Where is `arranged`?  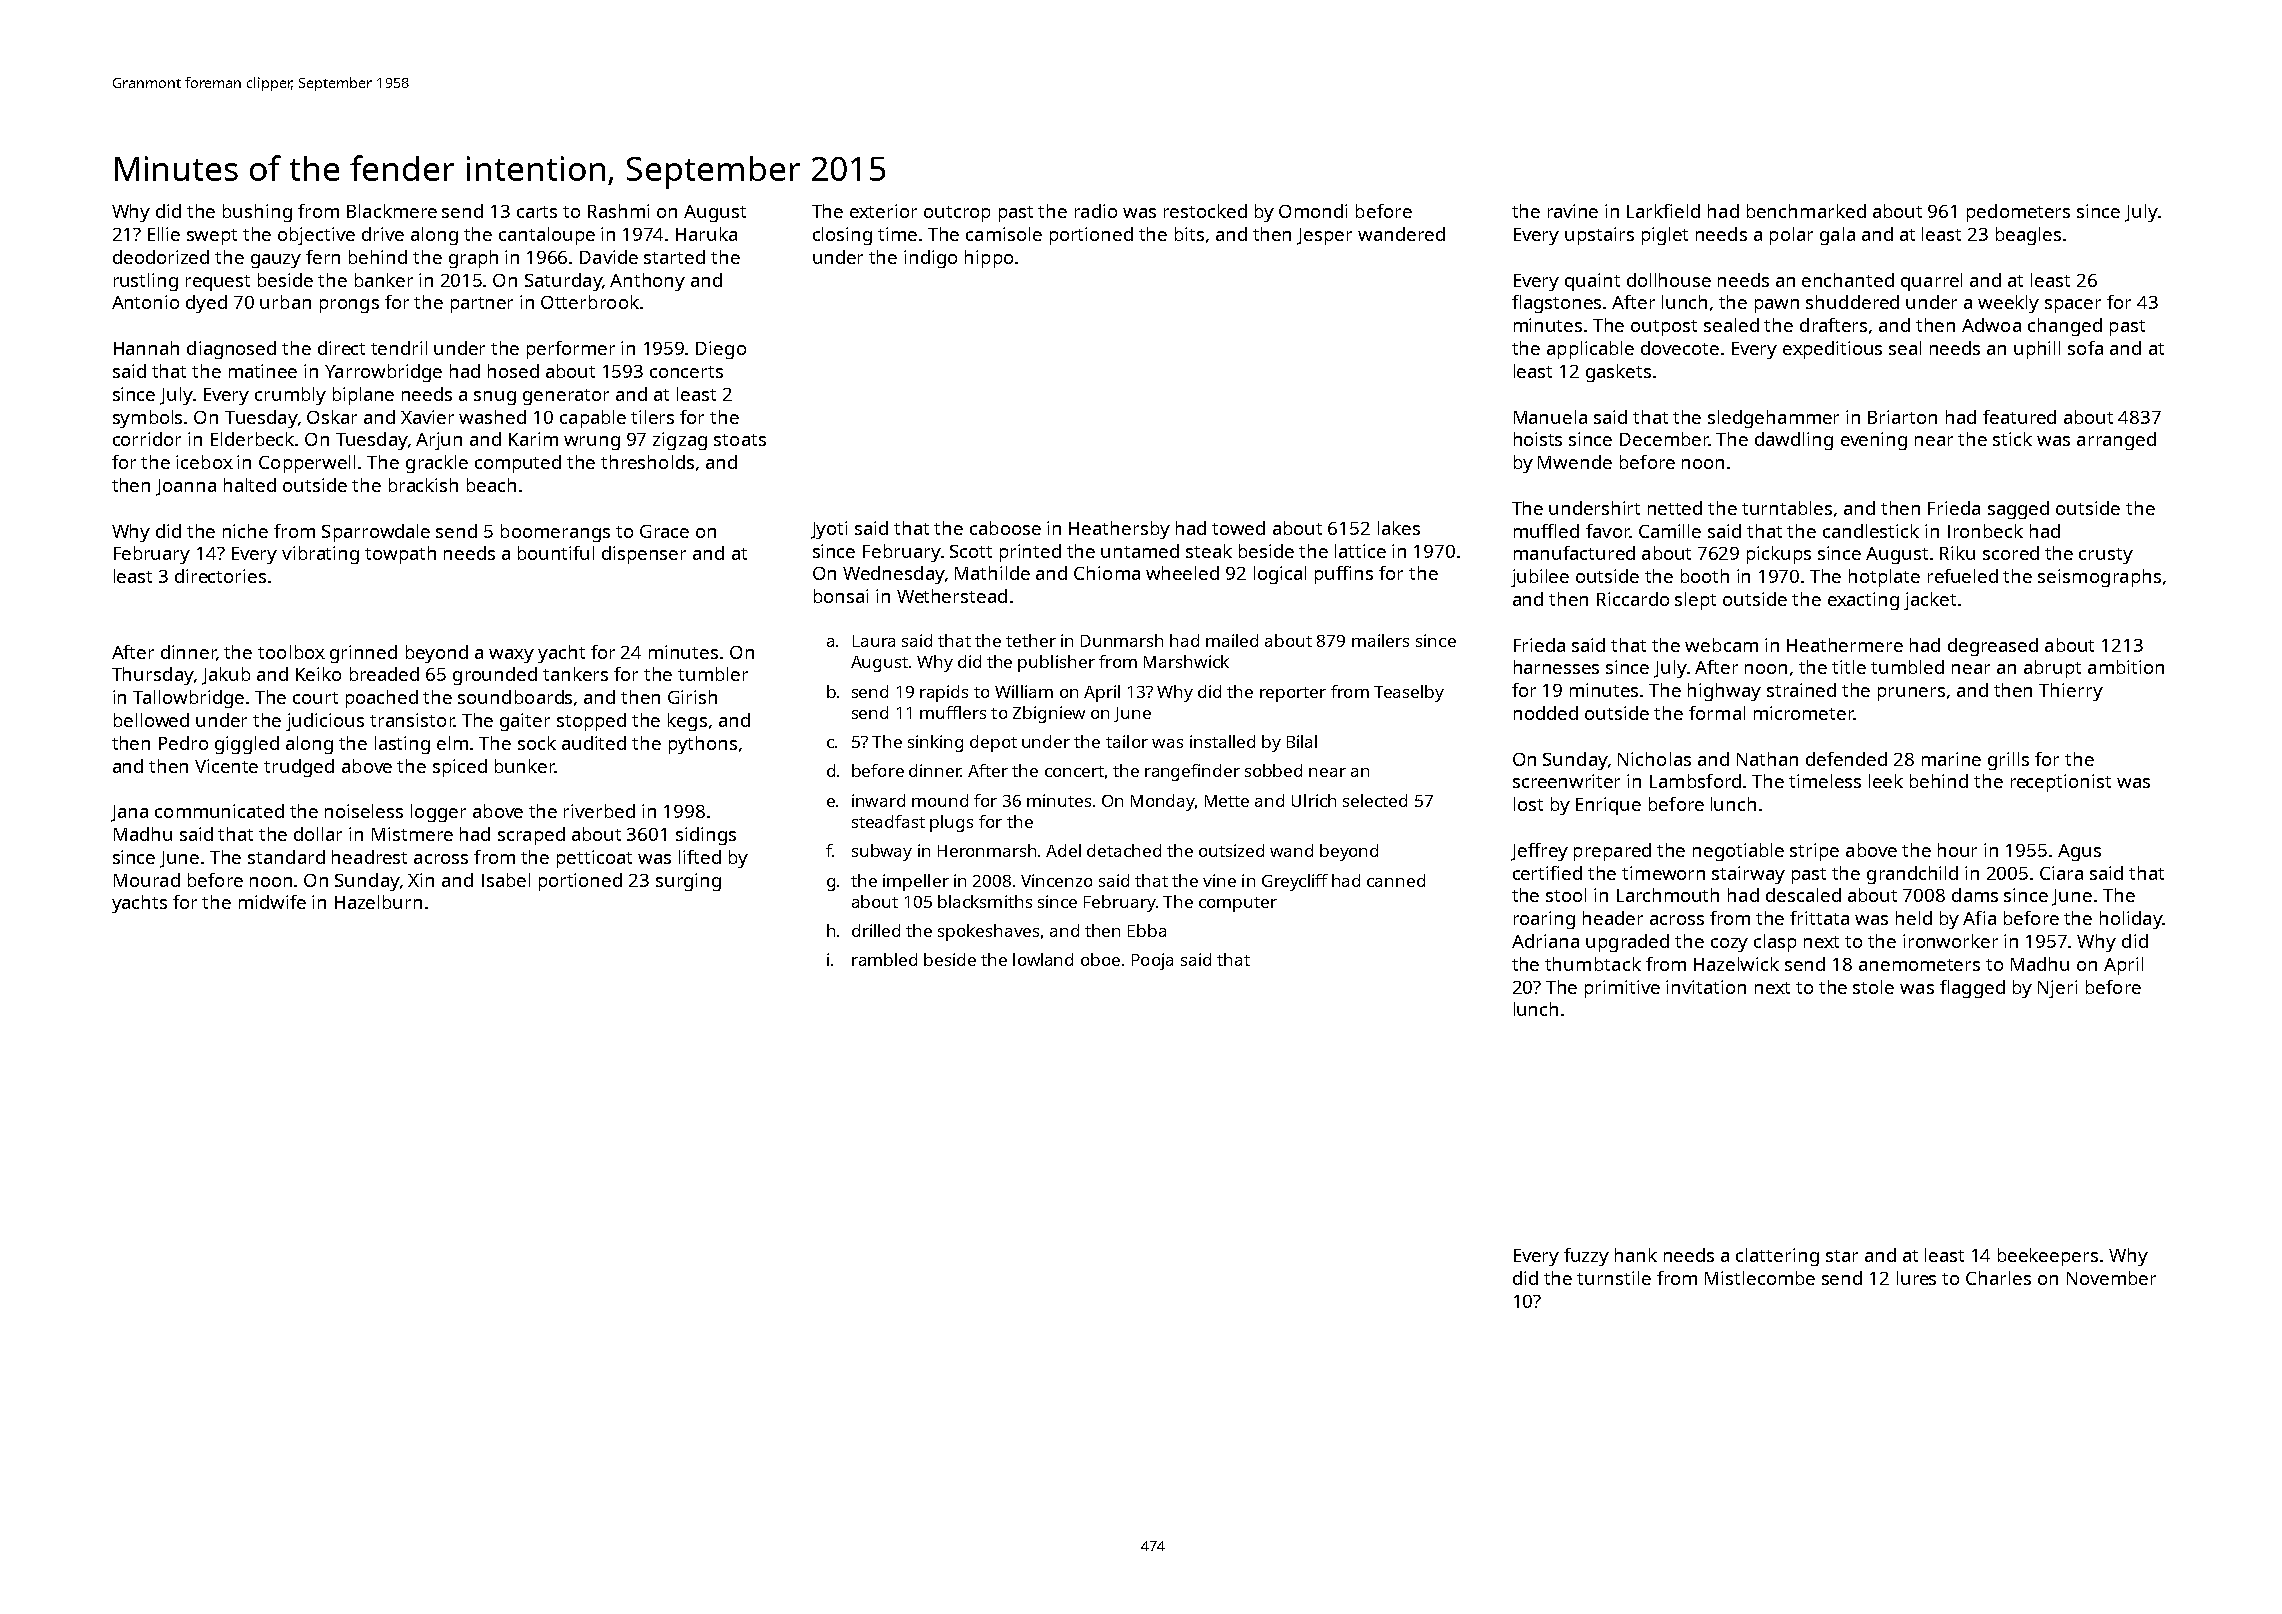 arranged is located at coordinates (2116, 441).
